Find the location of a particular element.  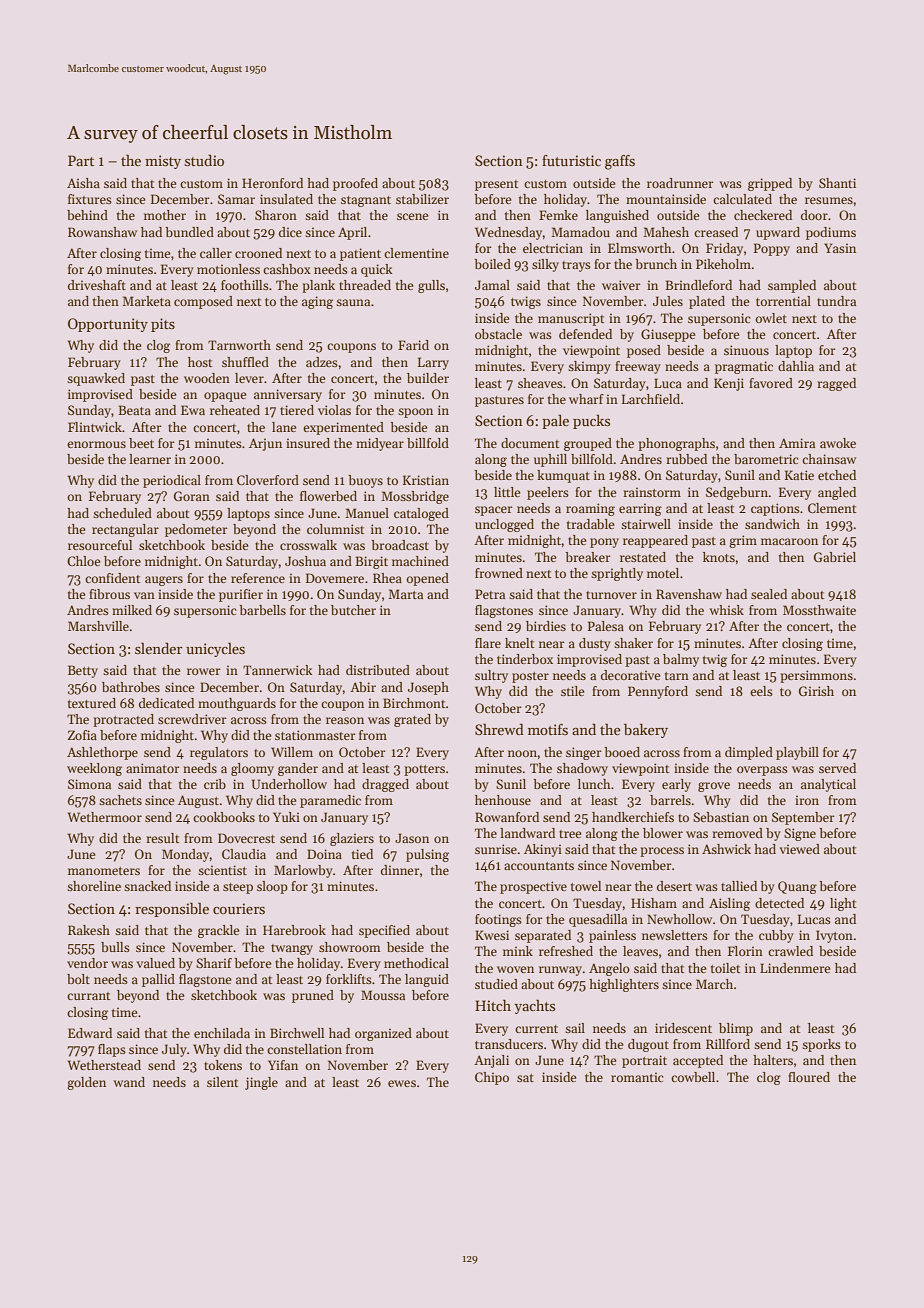

Edward is located at coordinates (90, 1033).
